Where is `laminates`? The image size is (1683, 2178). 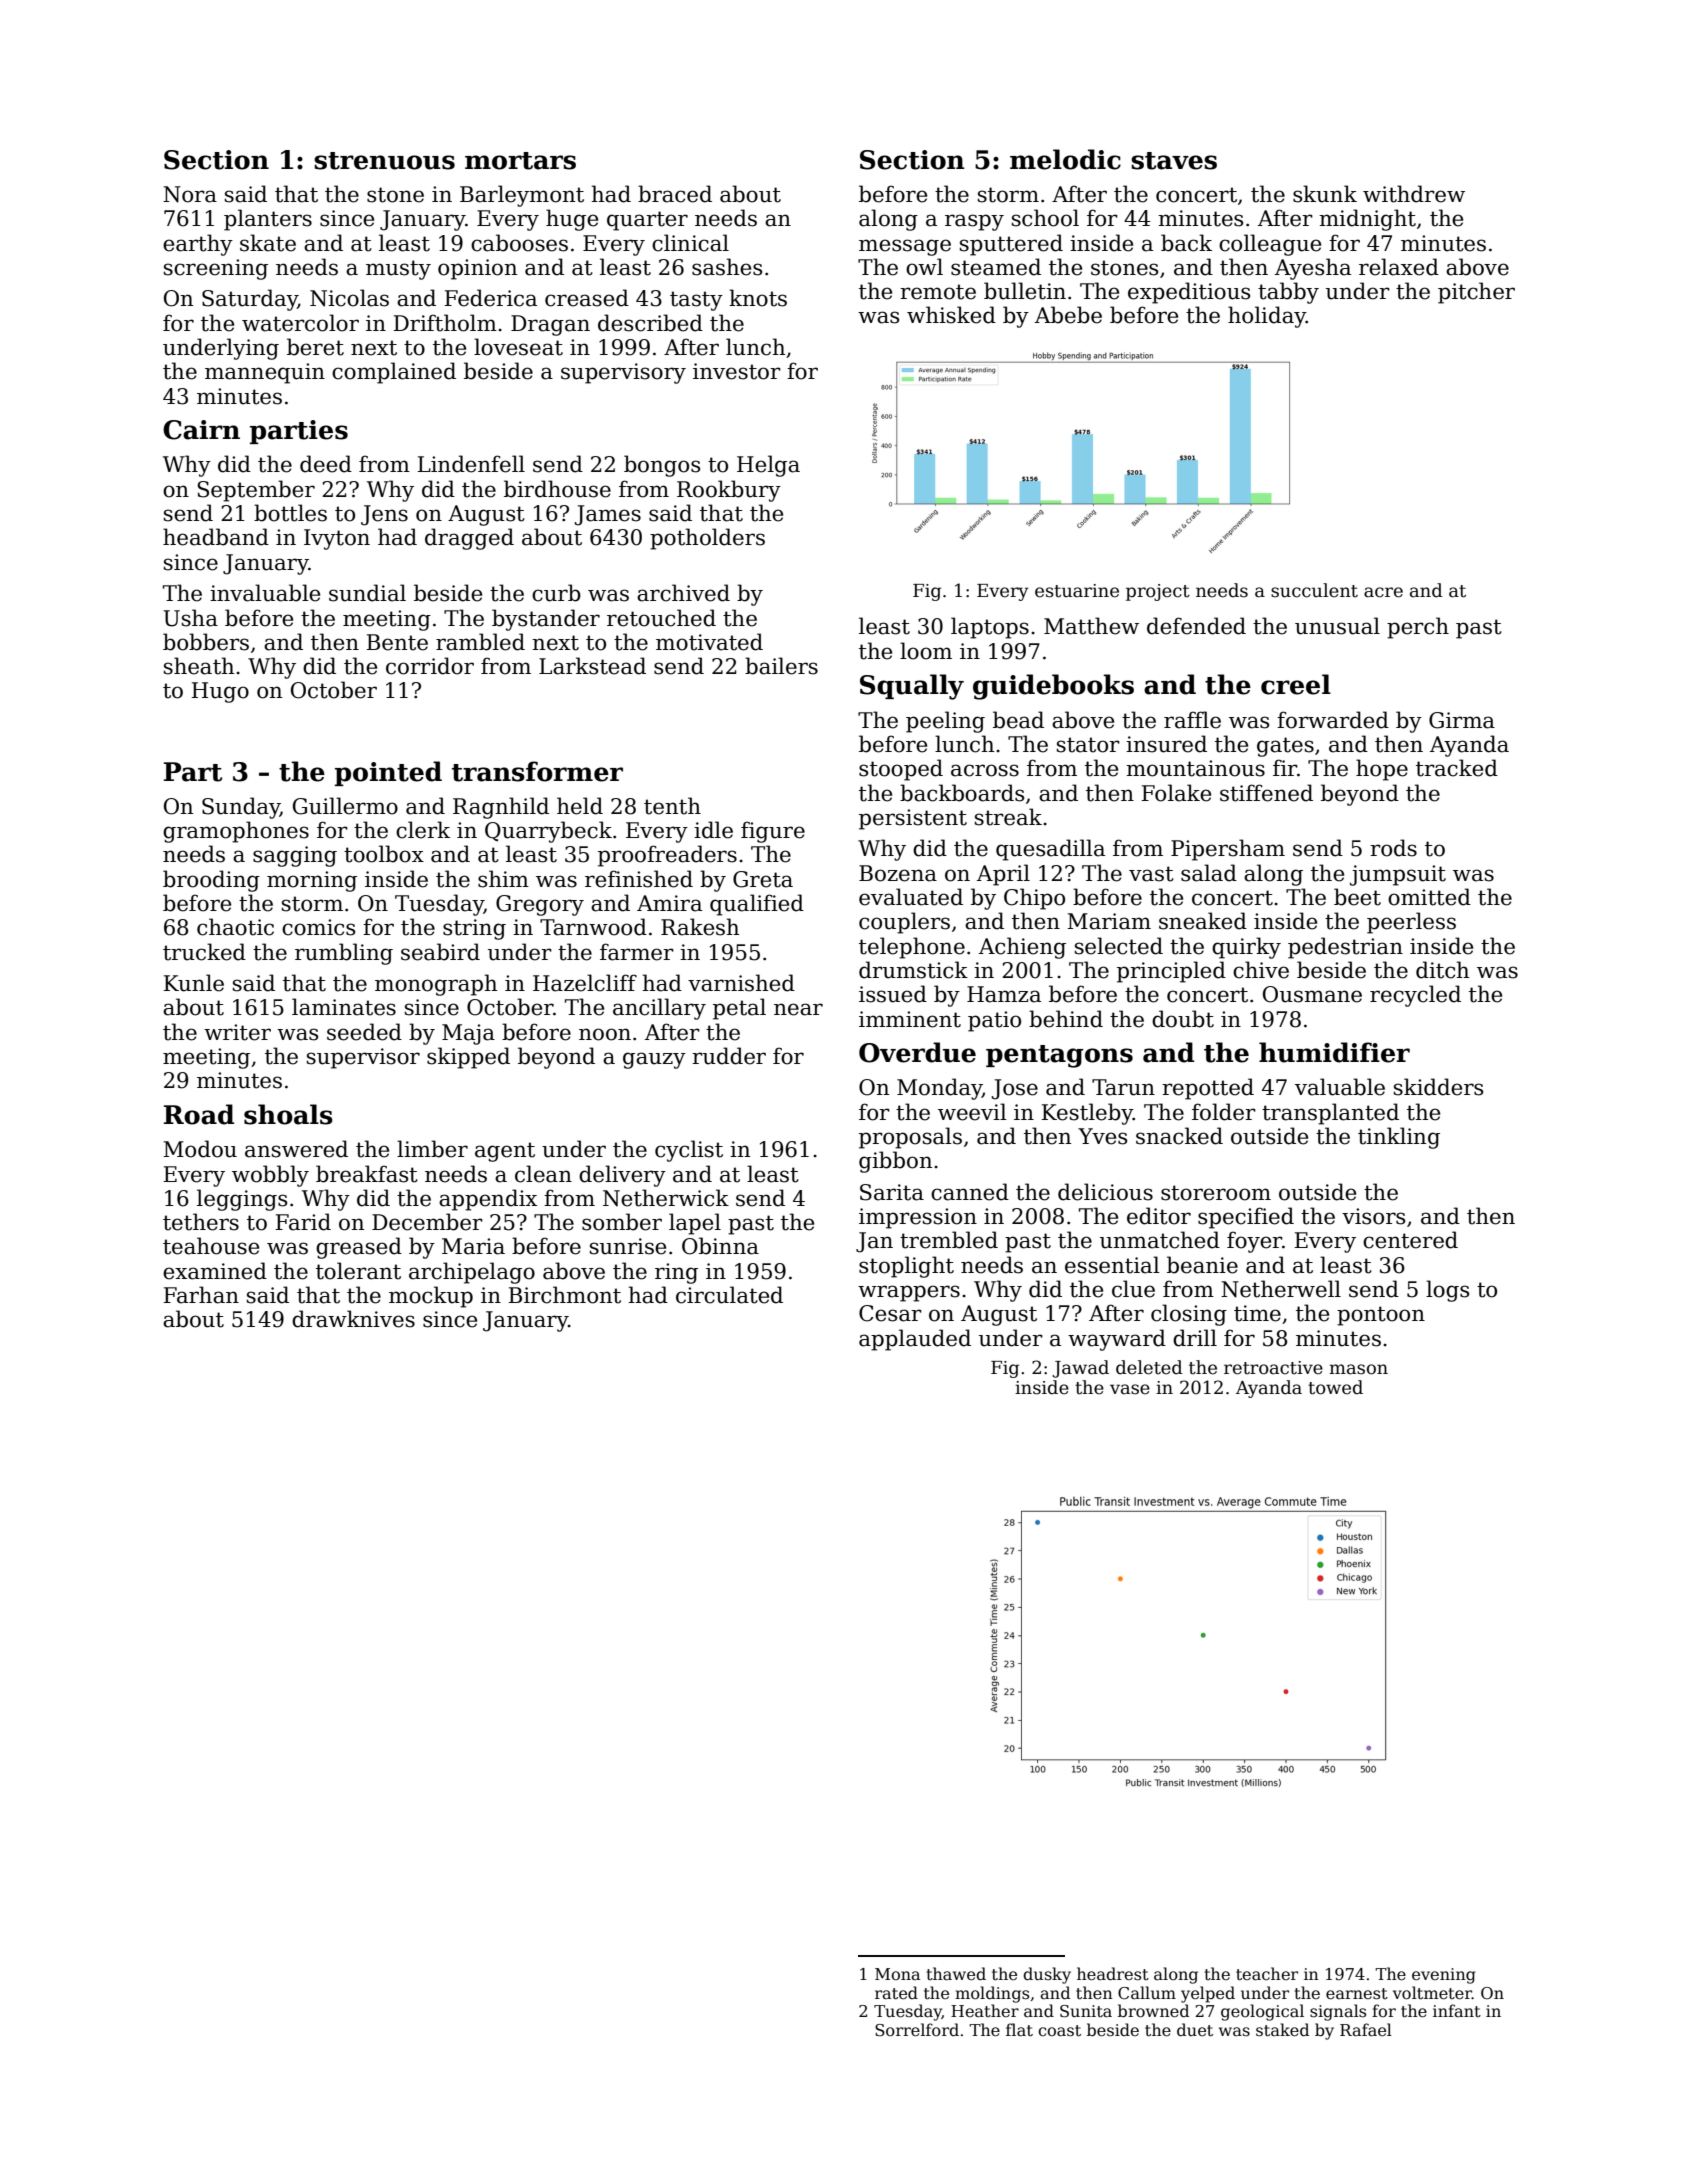 laminates is located at coordinates (344, 1007).
